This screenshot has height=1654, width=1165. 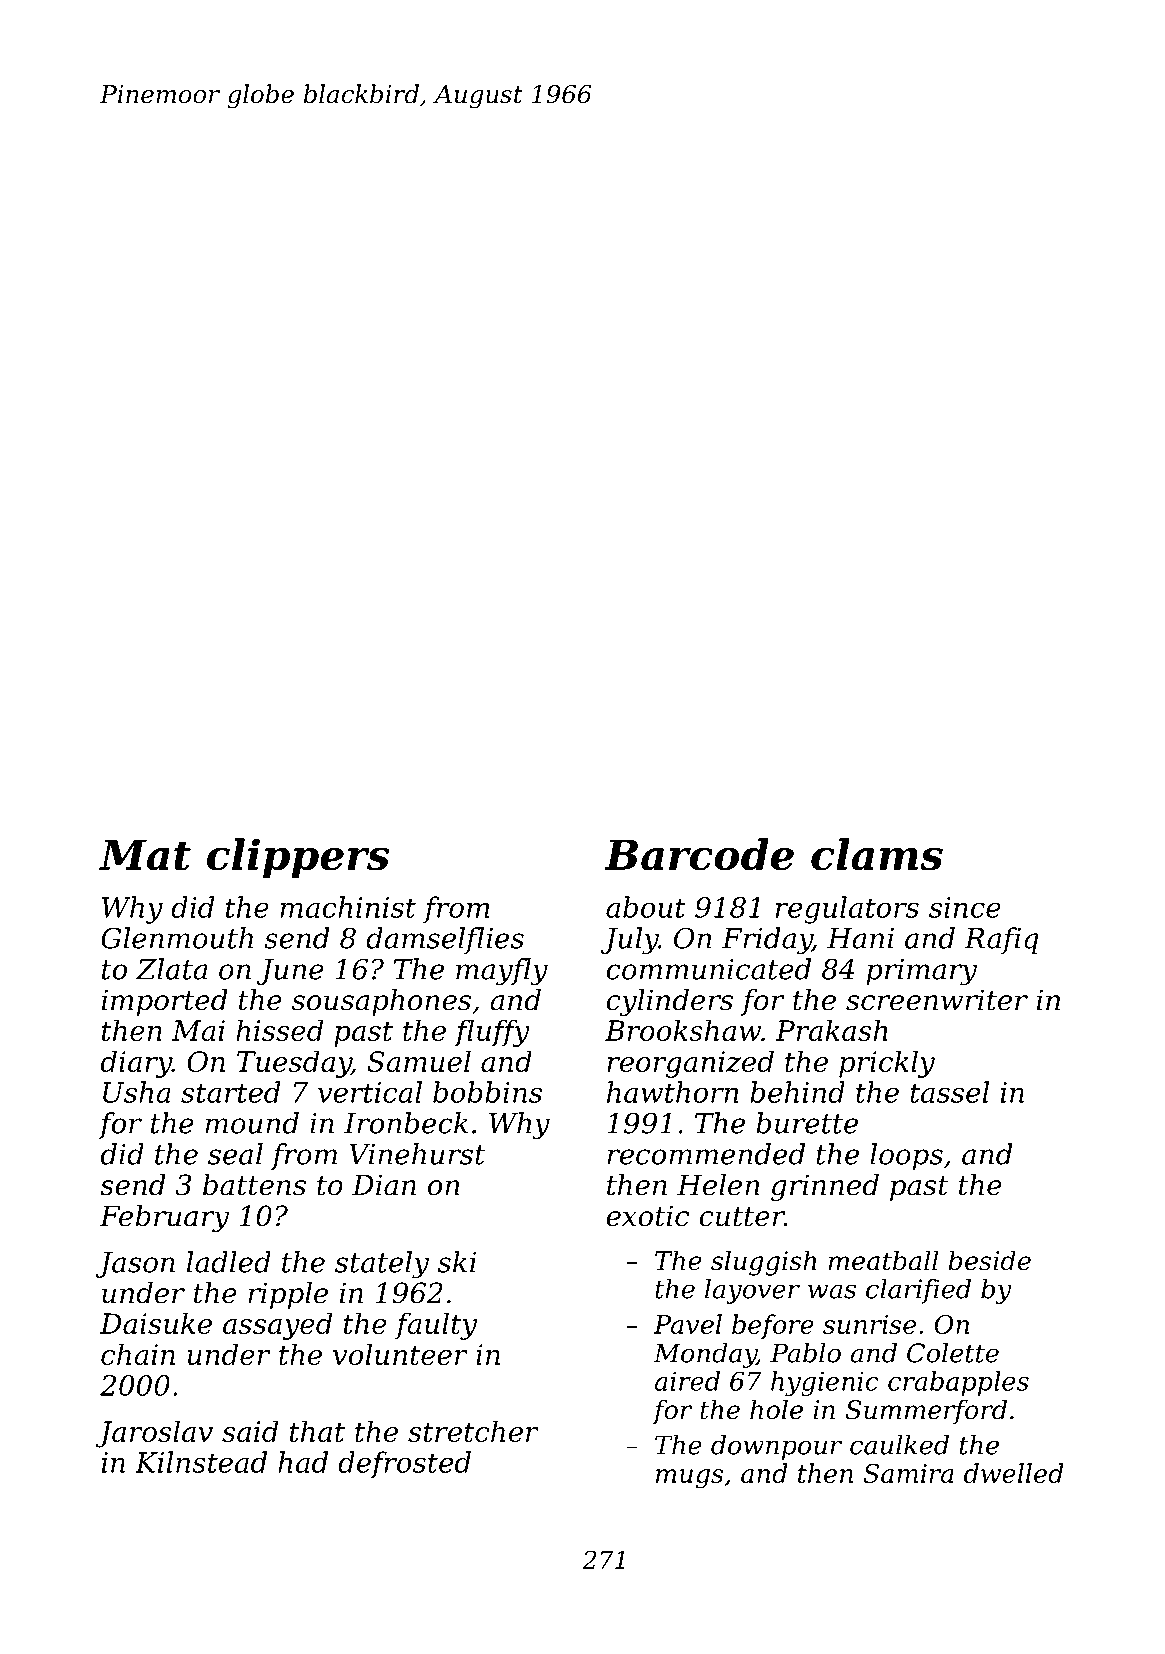 What do you see at coordinates (669, 1002) in the screenshot?
I see `cylinders` at bounding box center [669, 1002].
